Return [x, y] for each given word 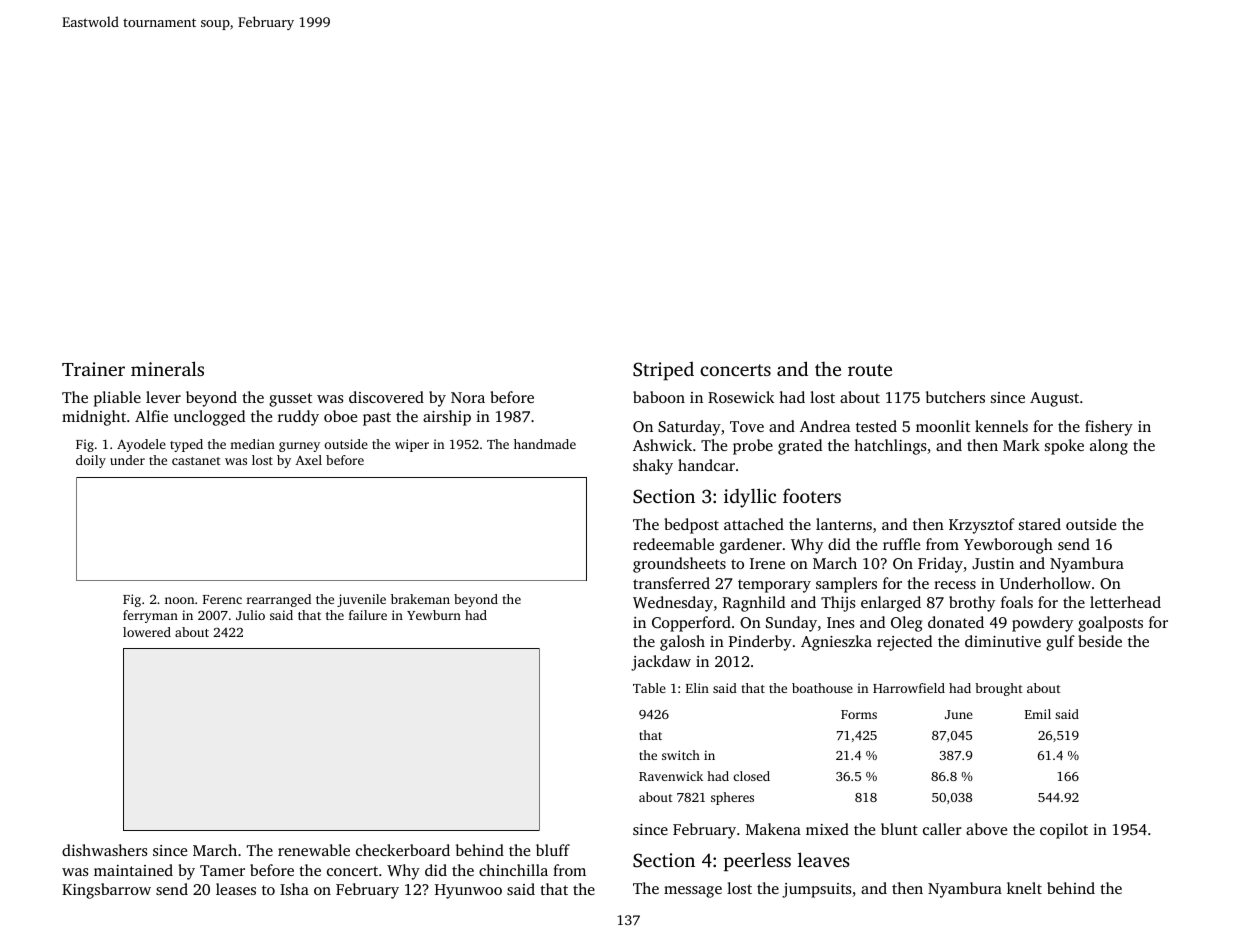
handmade [545, 444]
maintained [133, 870]
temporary [774, 586]
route [870, 370]
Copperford [691, 624]
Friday [940, 565]
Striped [663, 371]
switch [681, 755]
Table [649, 688]
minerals [167, 368]
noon [179, 600]
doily [91, 461]
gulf [1060, 643]
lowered [147, 632]
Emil [1038, 714]
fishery [1109, 428]
